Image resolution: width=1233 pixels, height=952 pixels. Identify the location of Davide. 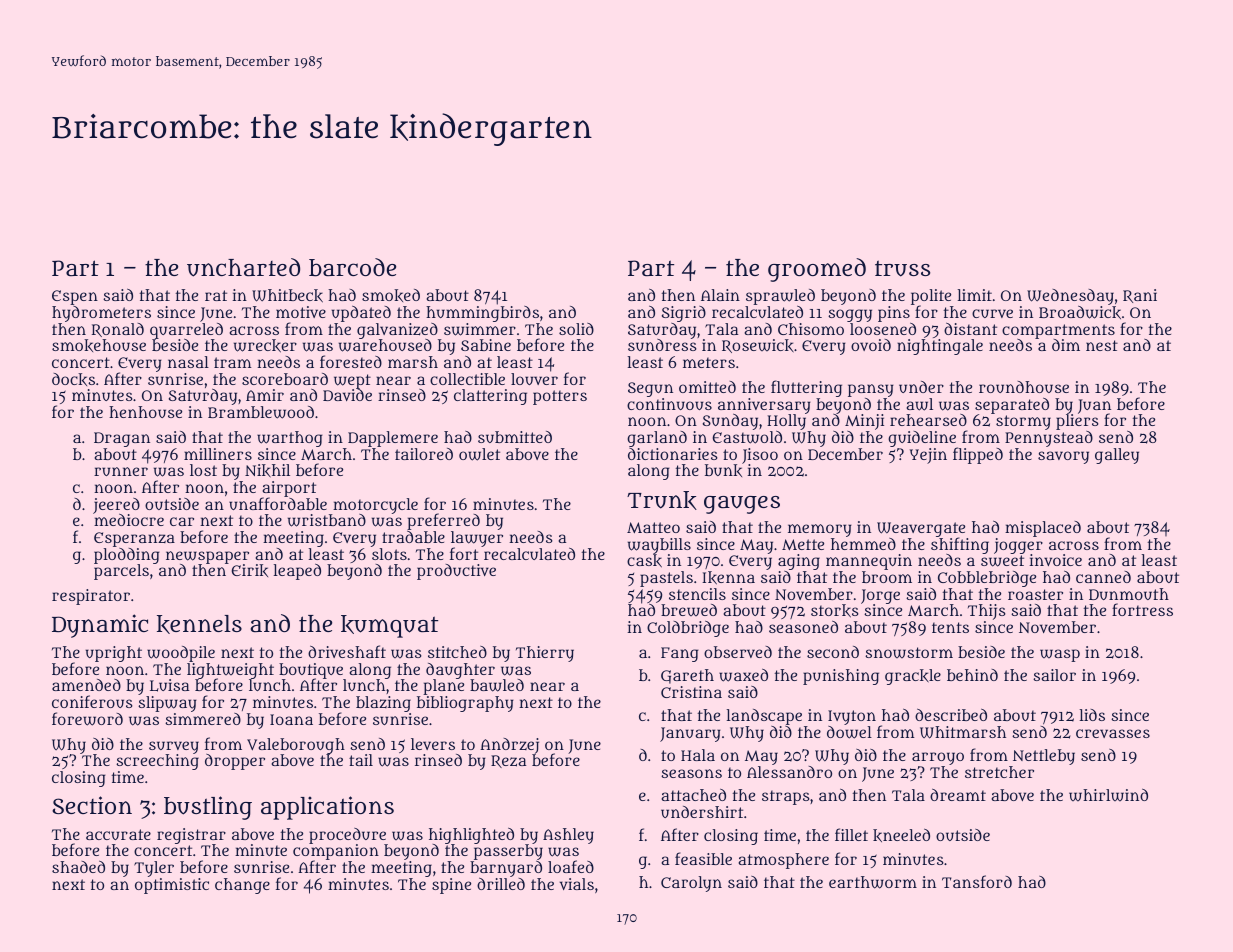
(347, 395).
